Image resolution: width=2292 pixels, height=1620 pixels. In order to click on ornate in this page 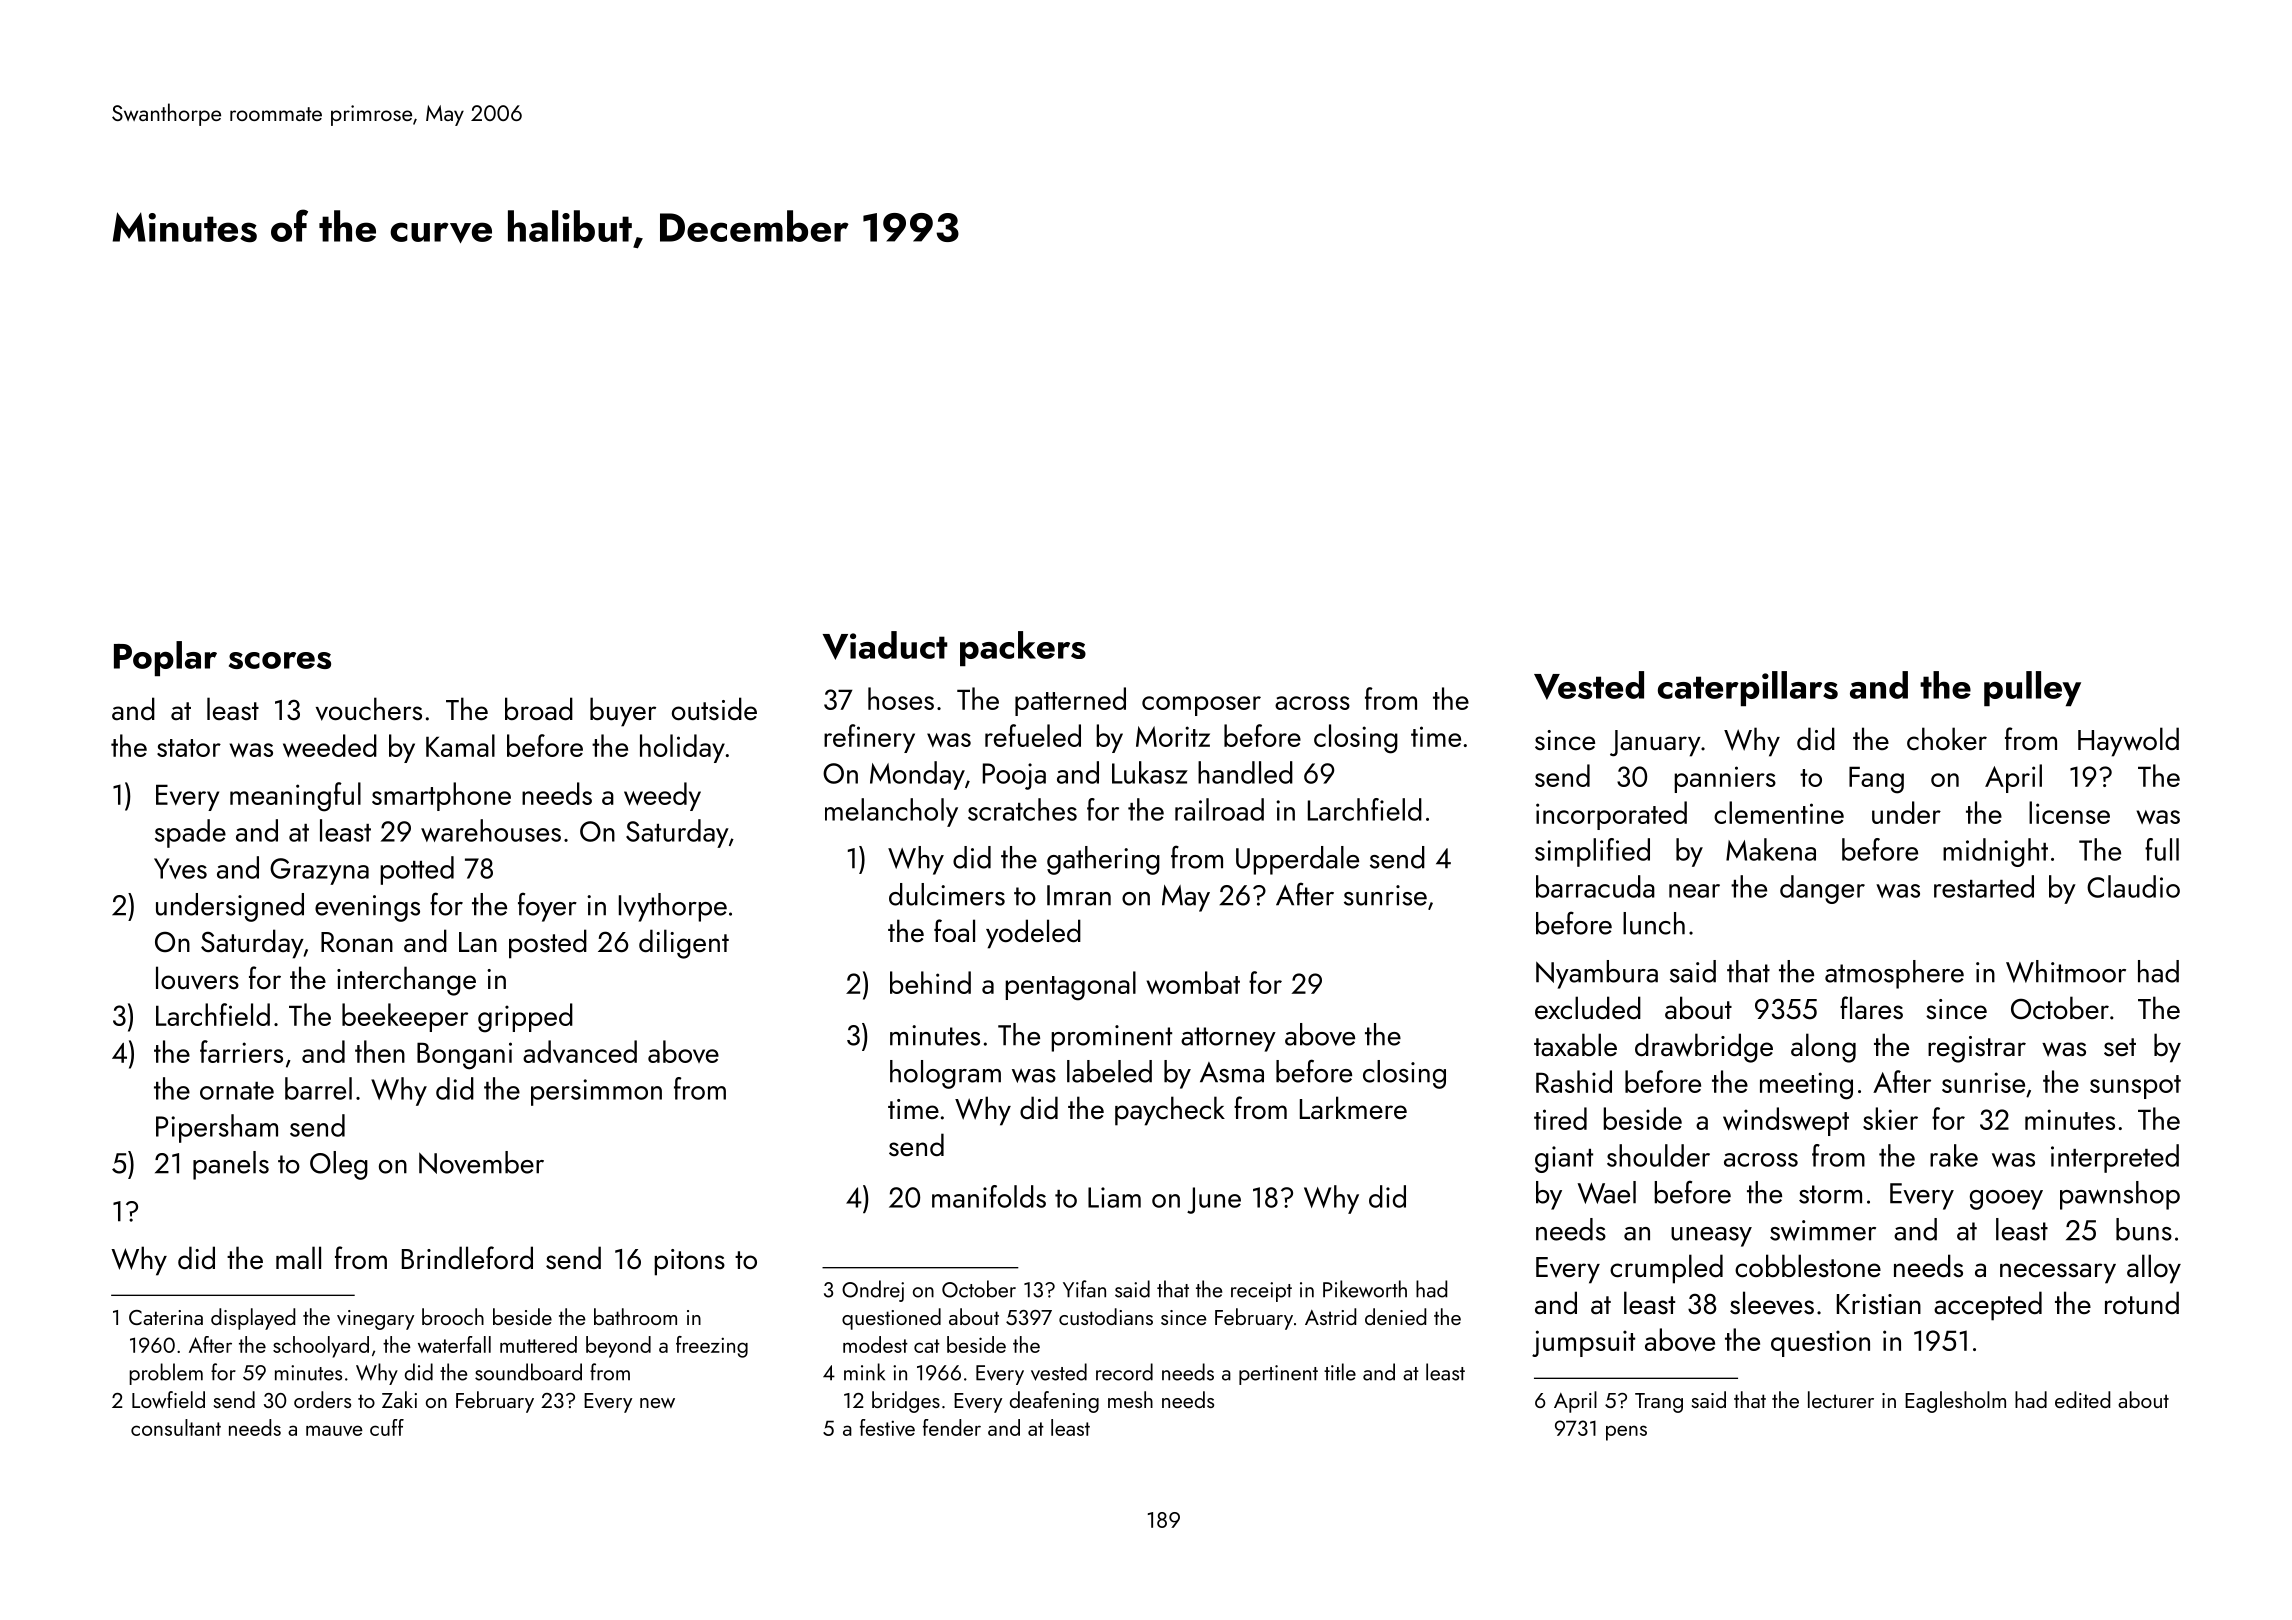, I will do `click(237, 1091)`.
